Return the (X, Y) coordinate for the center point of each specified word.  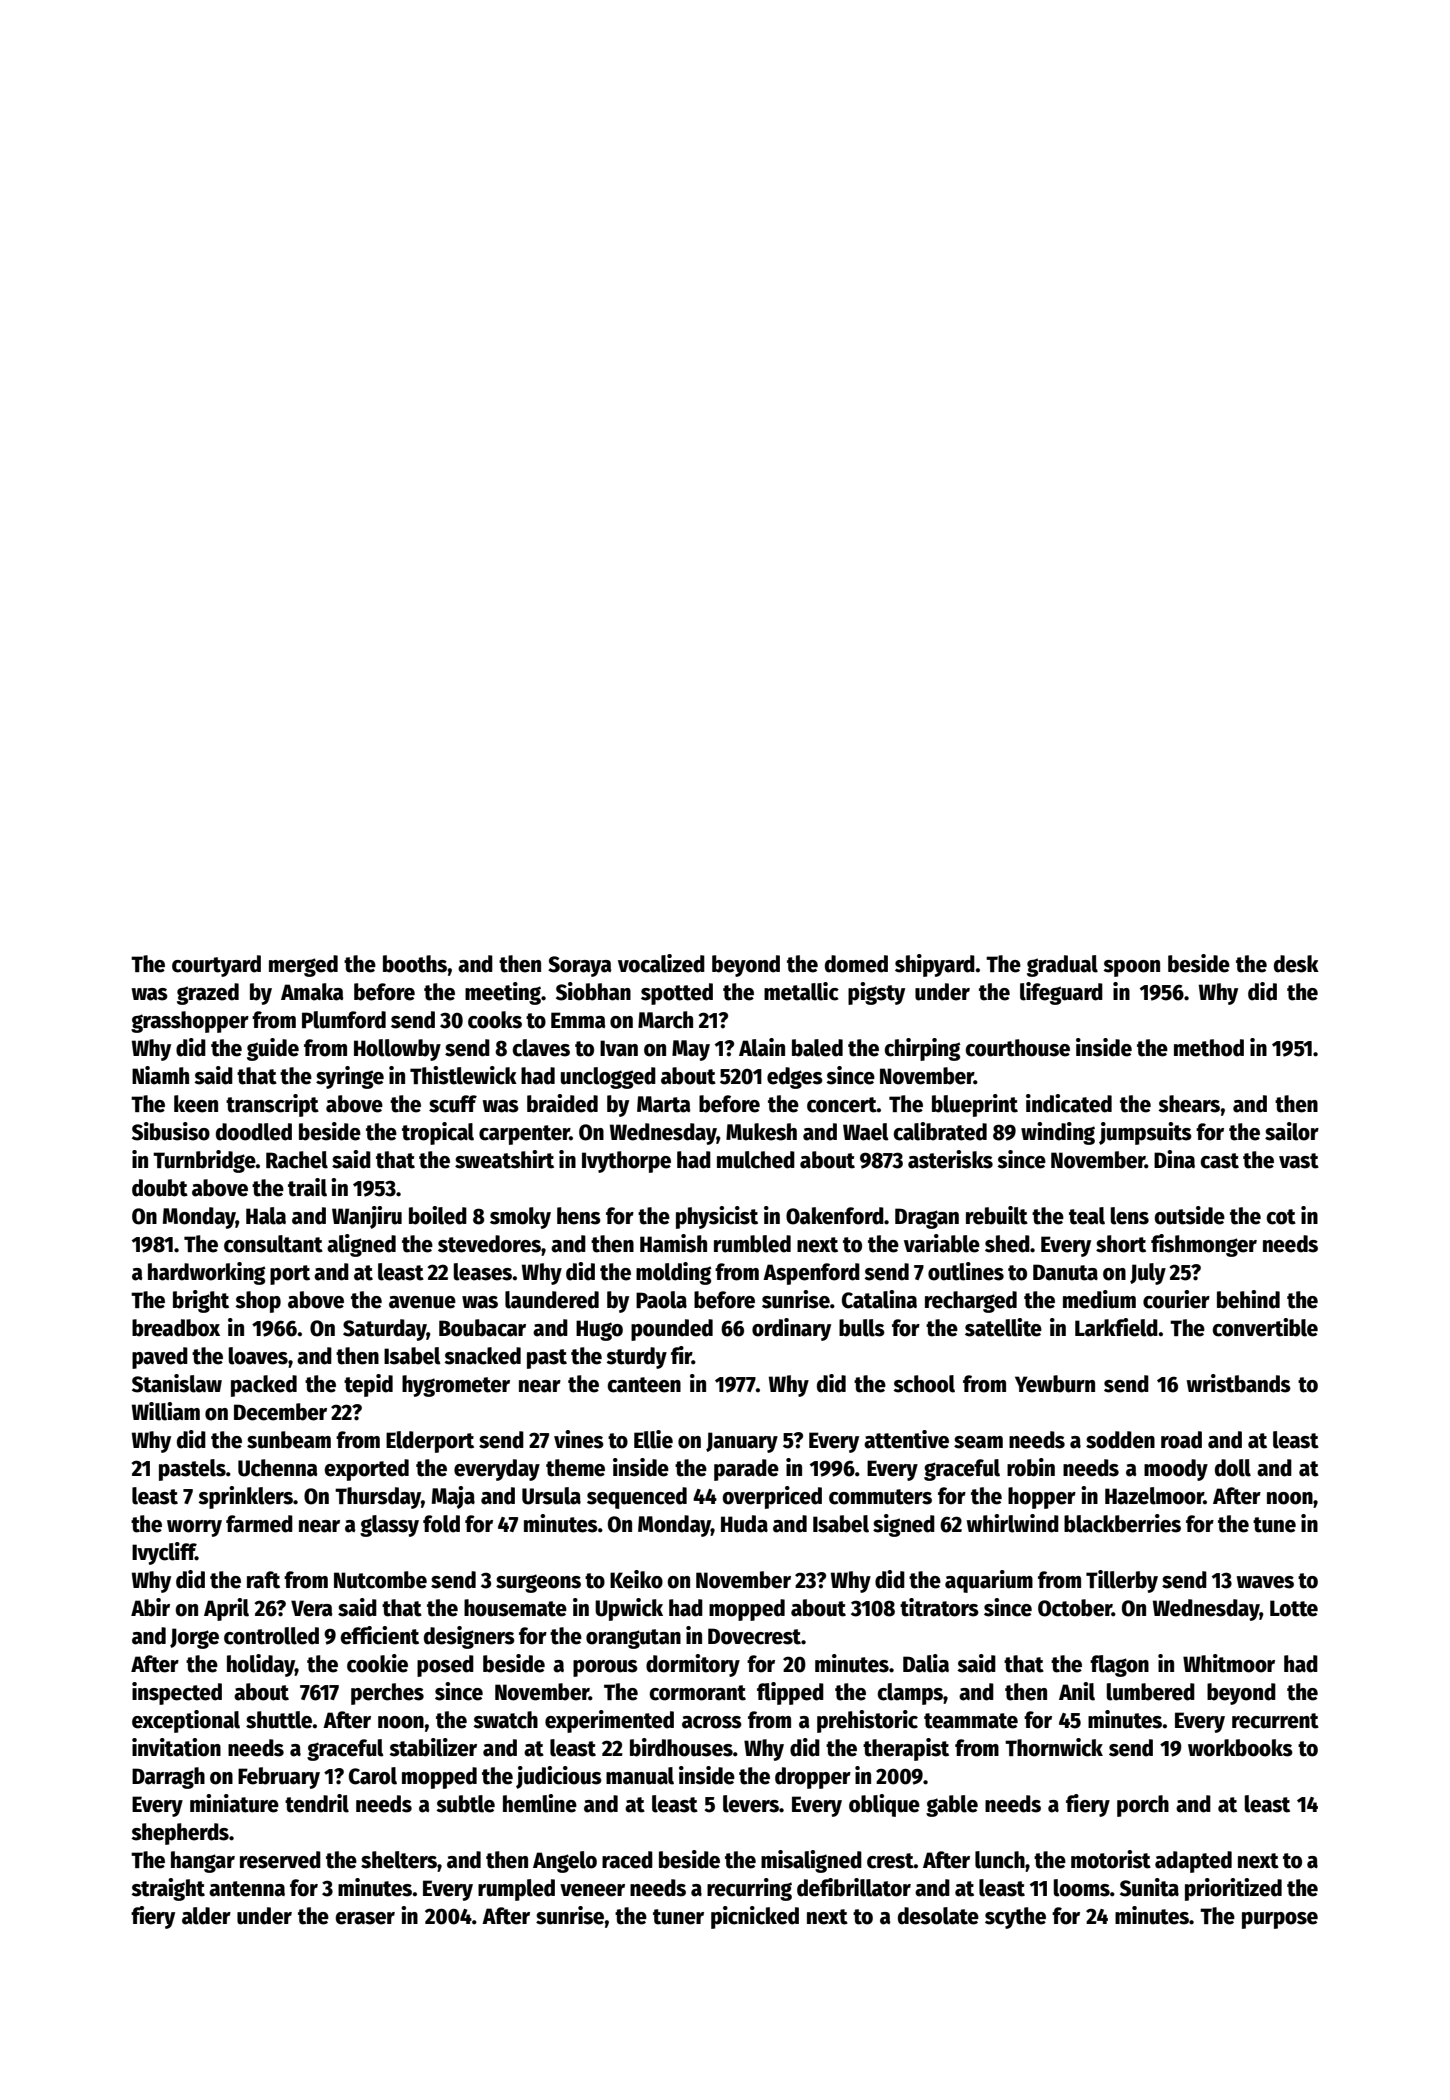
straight (168, 1889)
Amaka (312, 992)
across (712, 1722)
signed (904, 1525)
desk (1296, 964)
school (924, 1384)
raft (263, 1580)
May (691, 1050)
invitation (176, 1747)
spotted (677, 994)
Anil (1077, 1691)
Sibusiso (171, 1131)
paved (160, 1358)
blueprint (975, 1105)
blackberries (1122, 1523)
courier (1176, 1299)
